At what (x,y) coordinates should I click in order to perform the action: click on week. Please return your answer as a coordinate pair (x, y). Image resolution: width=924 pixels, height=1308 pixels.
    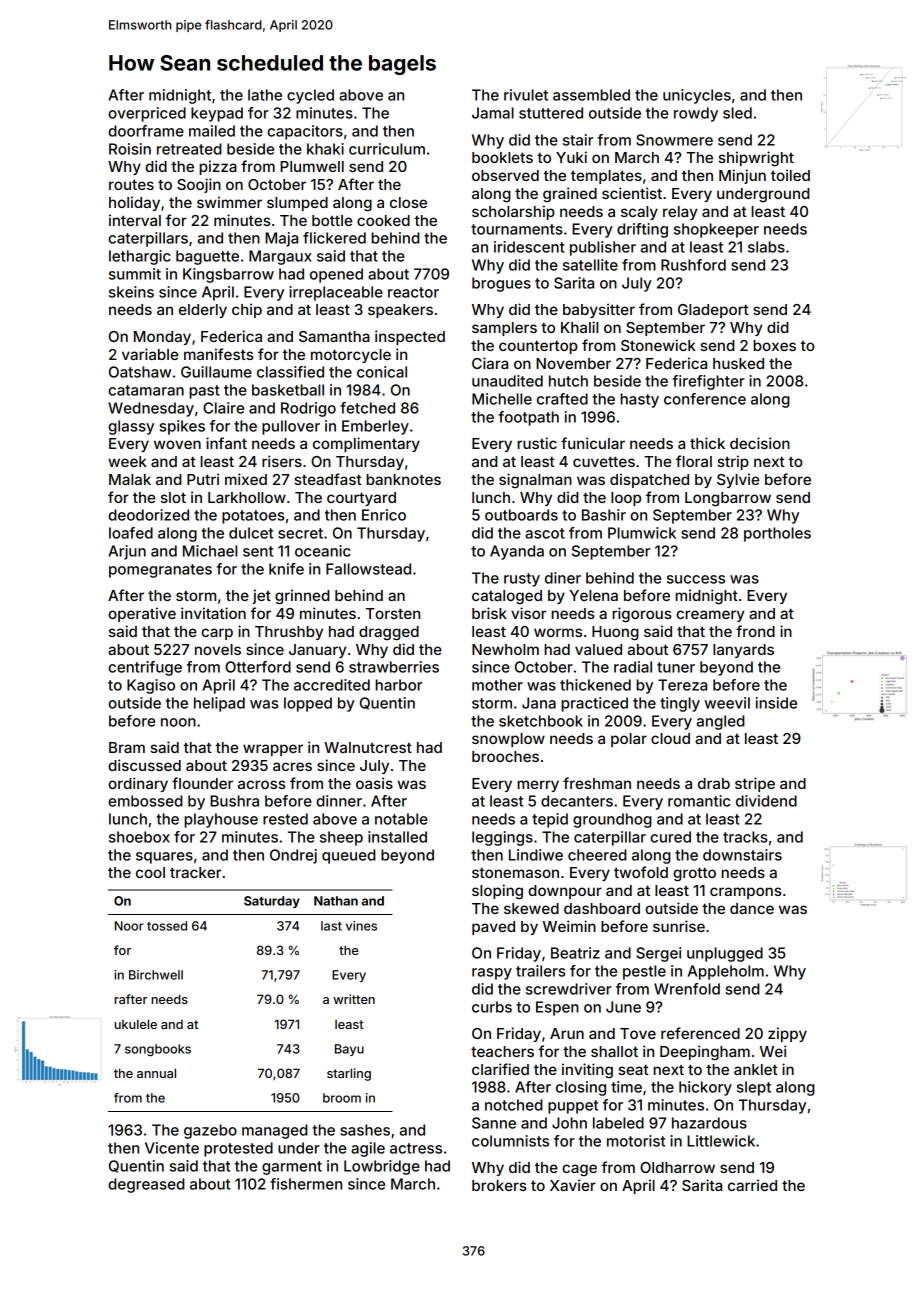
    Looking at the image, I should click on (127, 461).
